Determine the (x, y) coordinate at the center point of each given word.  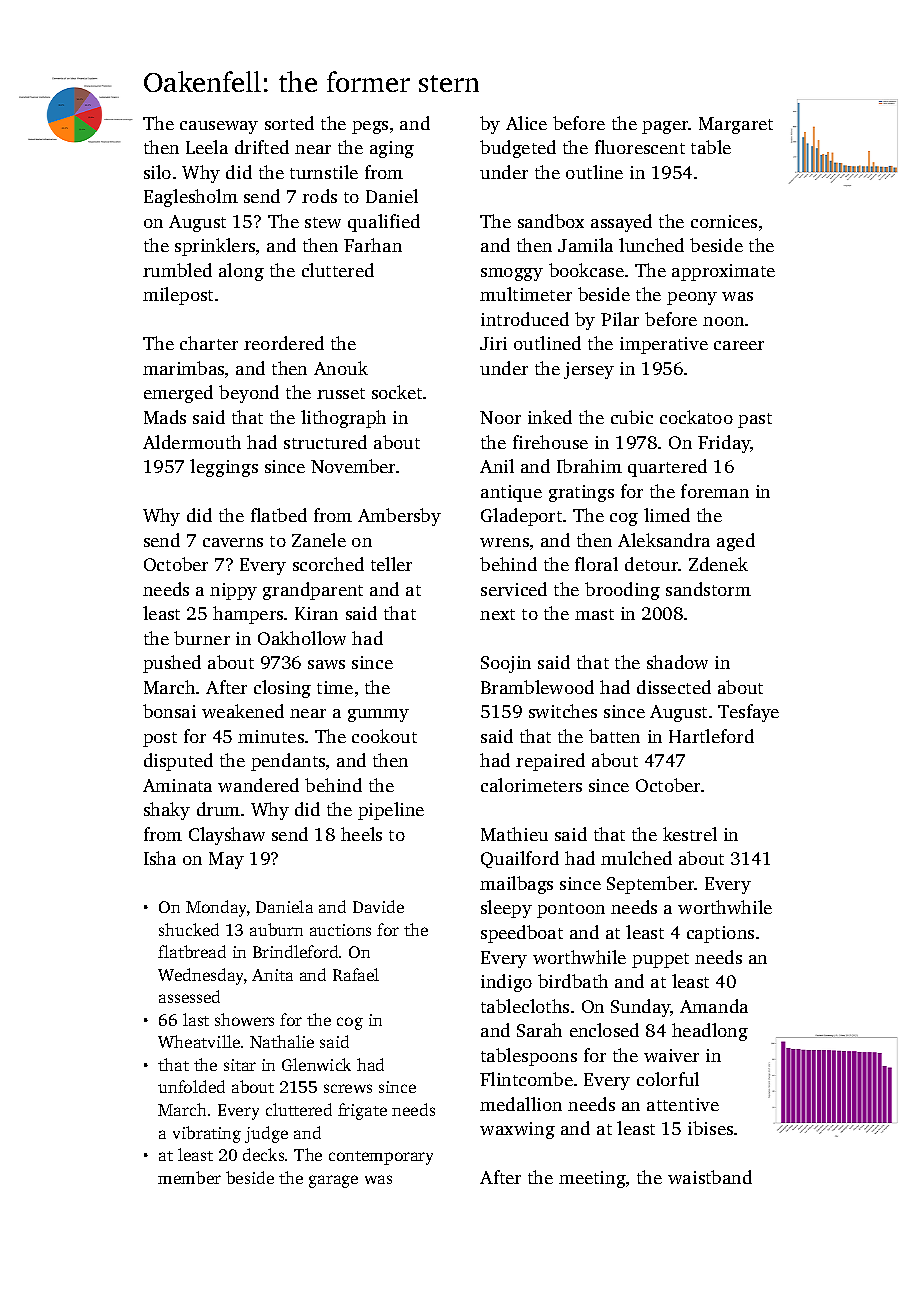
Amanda (714, 1006)
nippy (233, 591)
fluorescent (640, 147)
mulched (636, 858)
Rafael (356, 974)
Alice (526, 123)
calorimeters (531, 785)
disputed (178, 762)
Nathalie (282, 1041)
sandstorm (708, 589)
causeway (219, 127)
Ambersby (399, 517)
